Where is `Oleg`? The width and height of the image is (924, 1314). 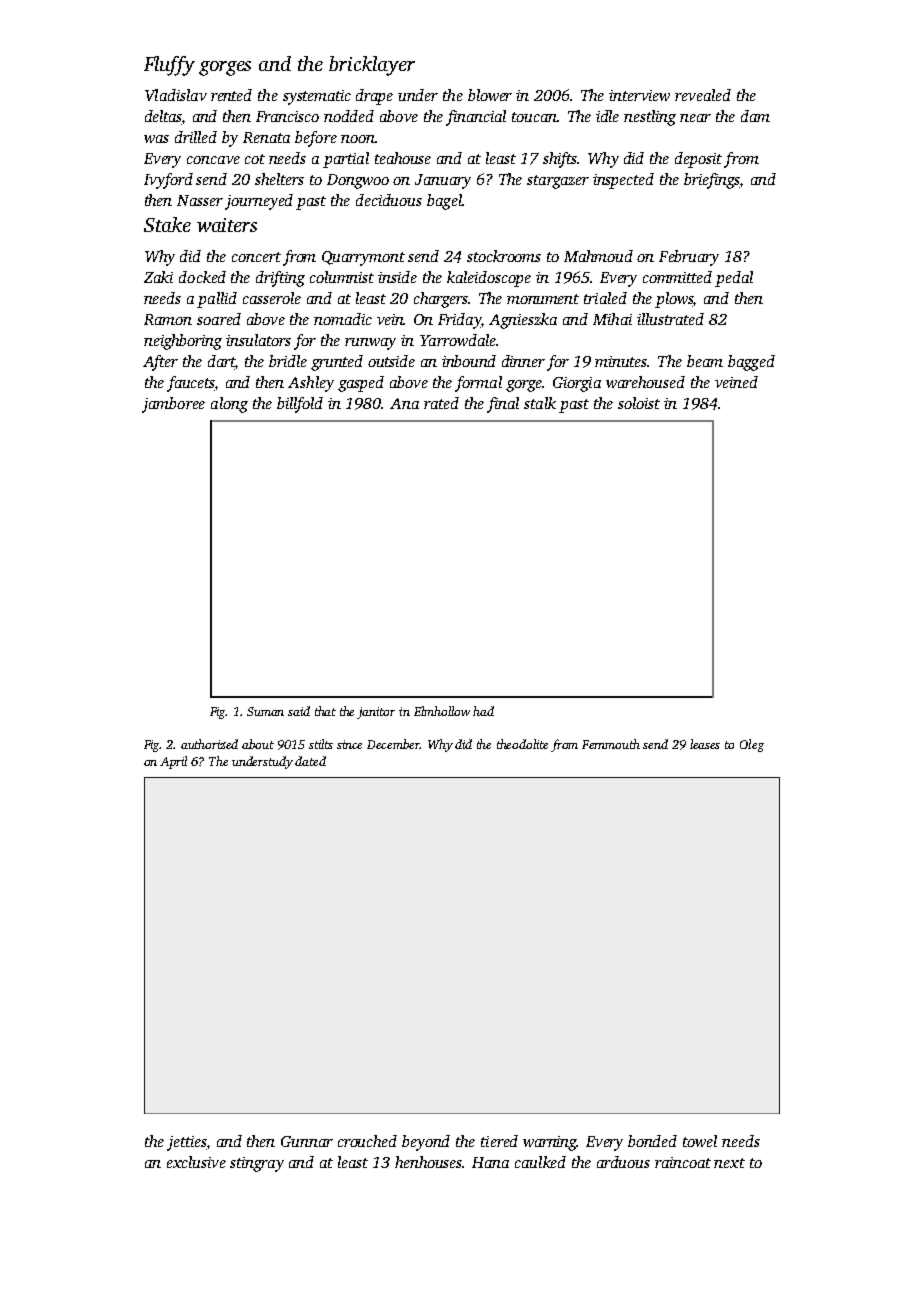
Oleg is located at coordinates (752, 745).
